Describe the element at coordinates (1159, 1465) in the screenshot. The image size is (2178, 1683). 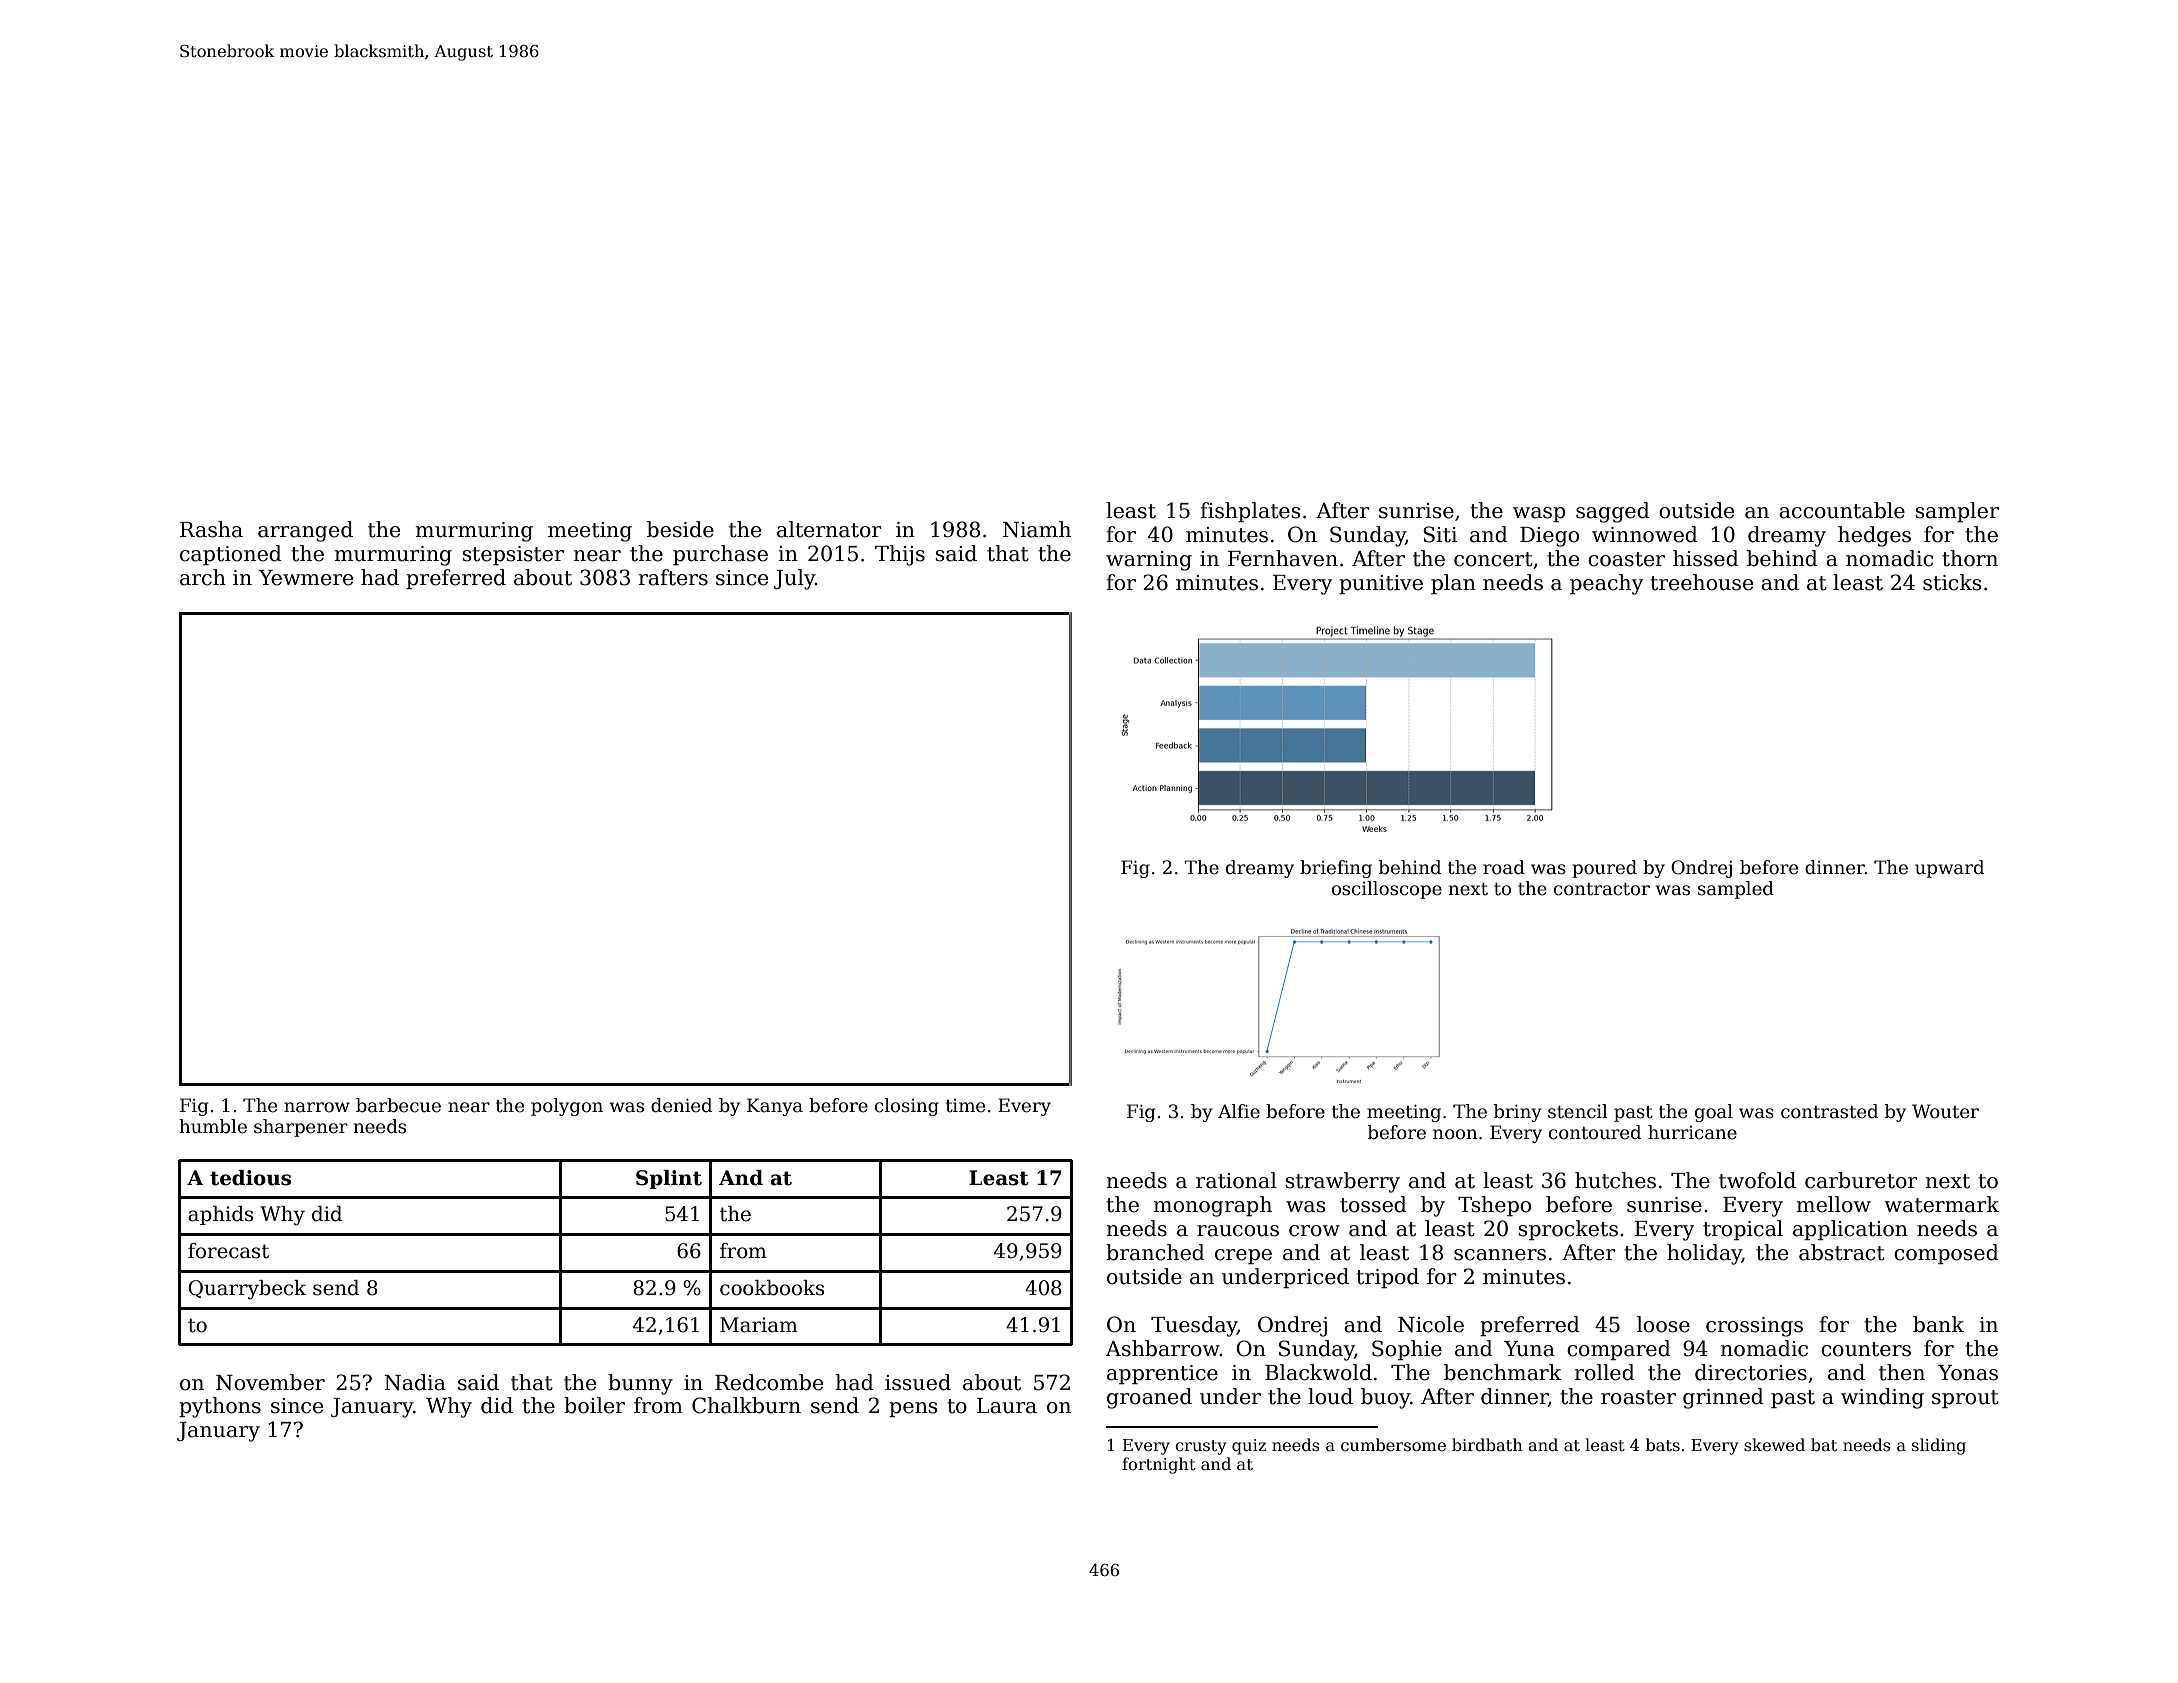
I see `fortnight` at that location.
